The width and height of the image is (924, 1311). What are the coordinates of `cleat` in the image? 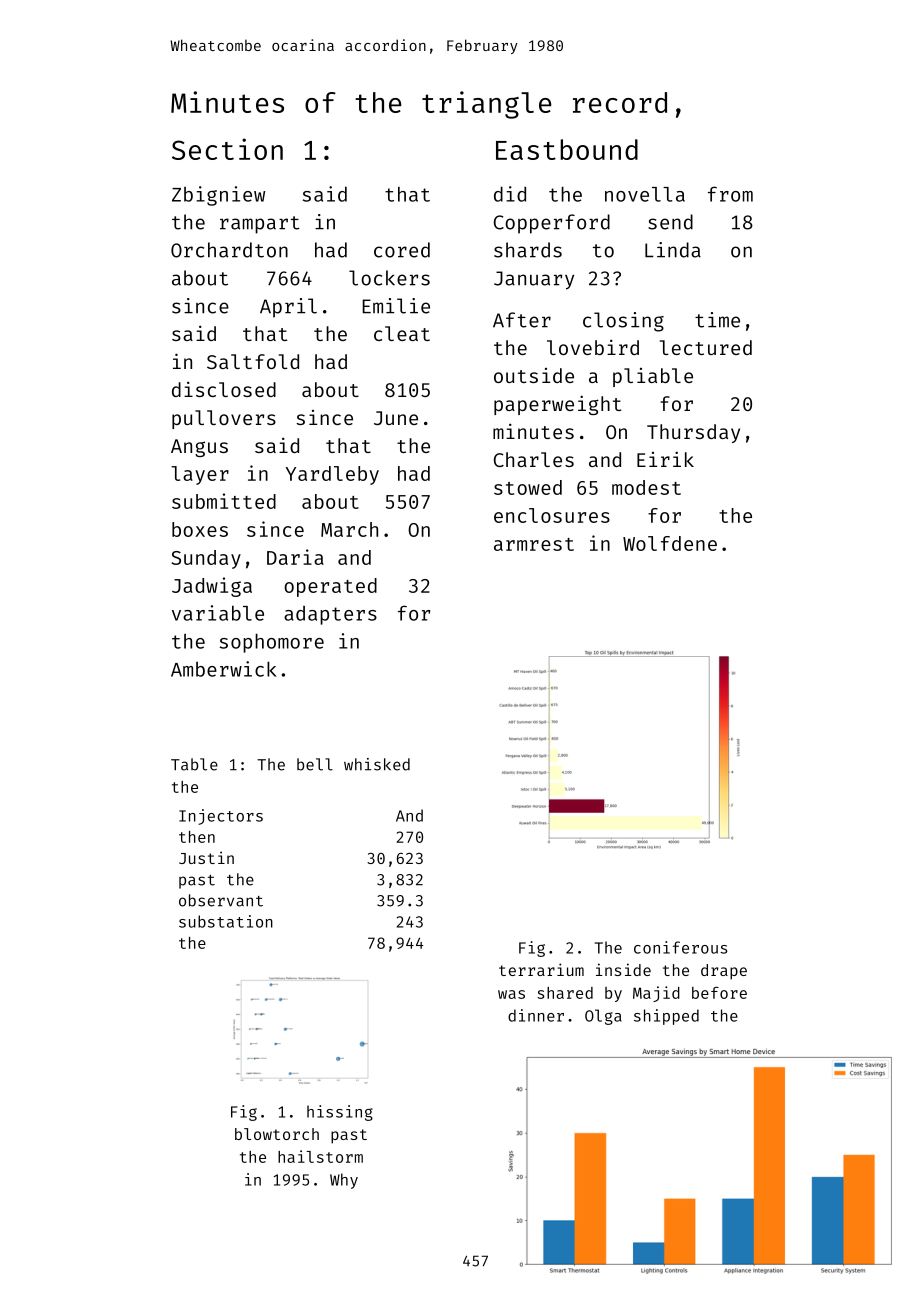 It's located at (402, 333).
